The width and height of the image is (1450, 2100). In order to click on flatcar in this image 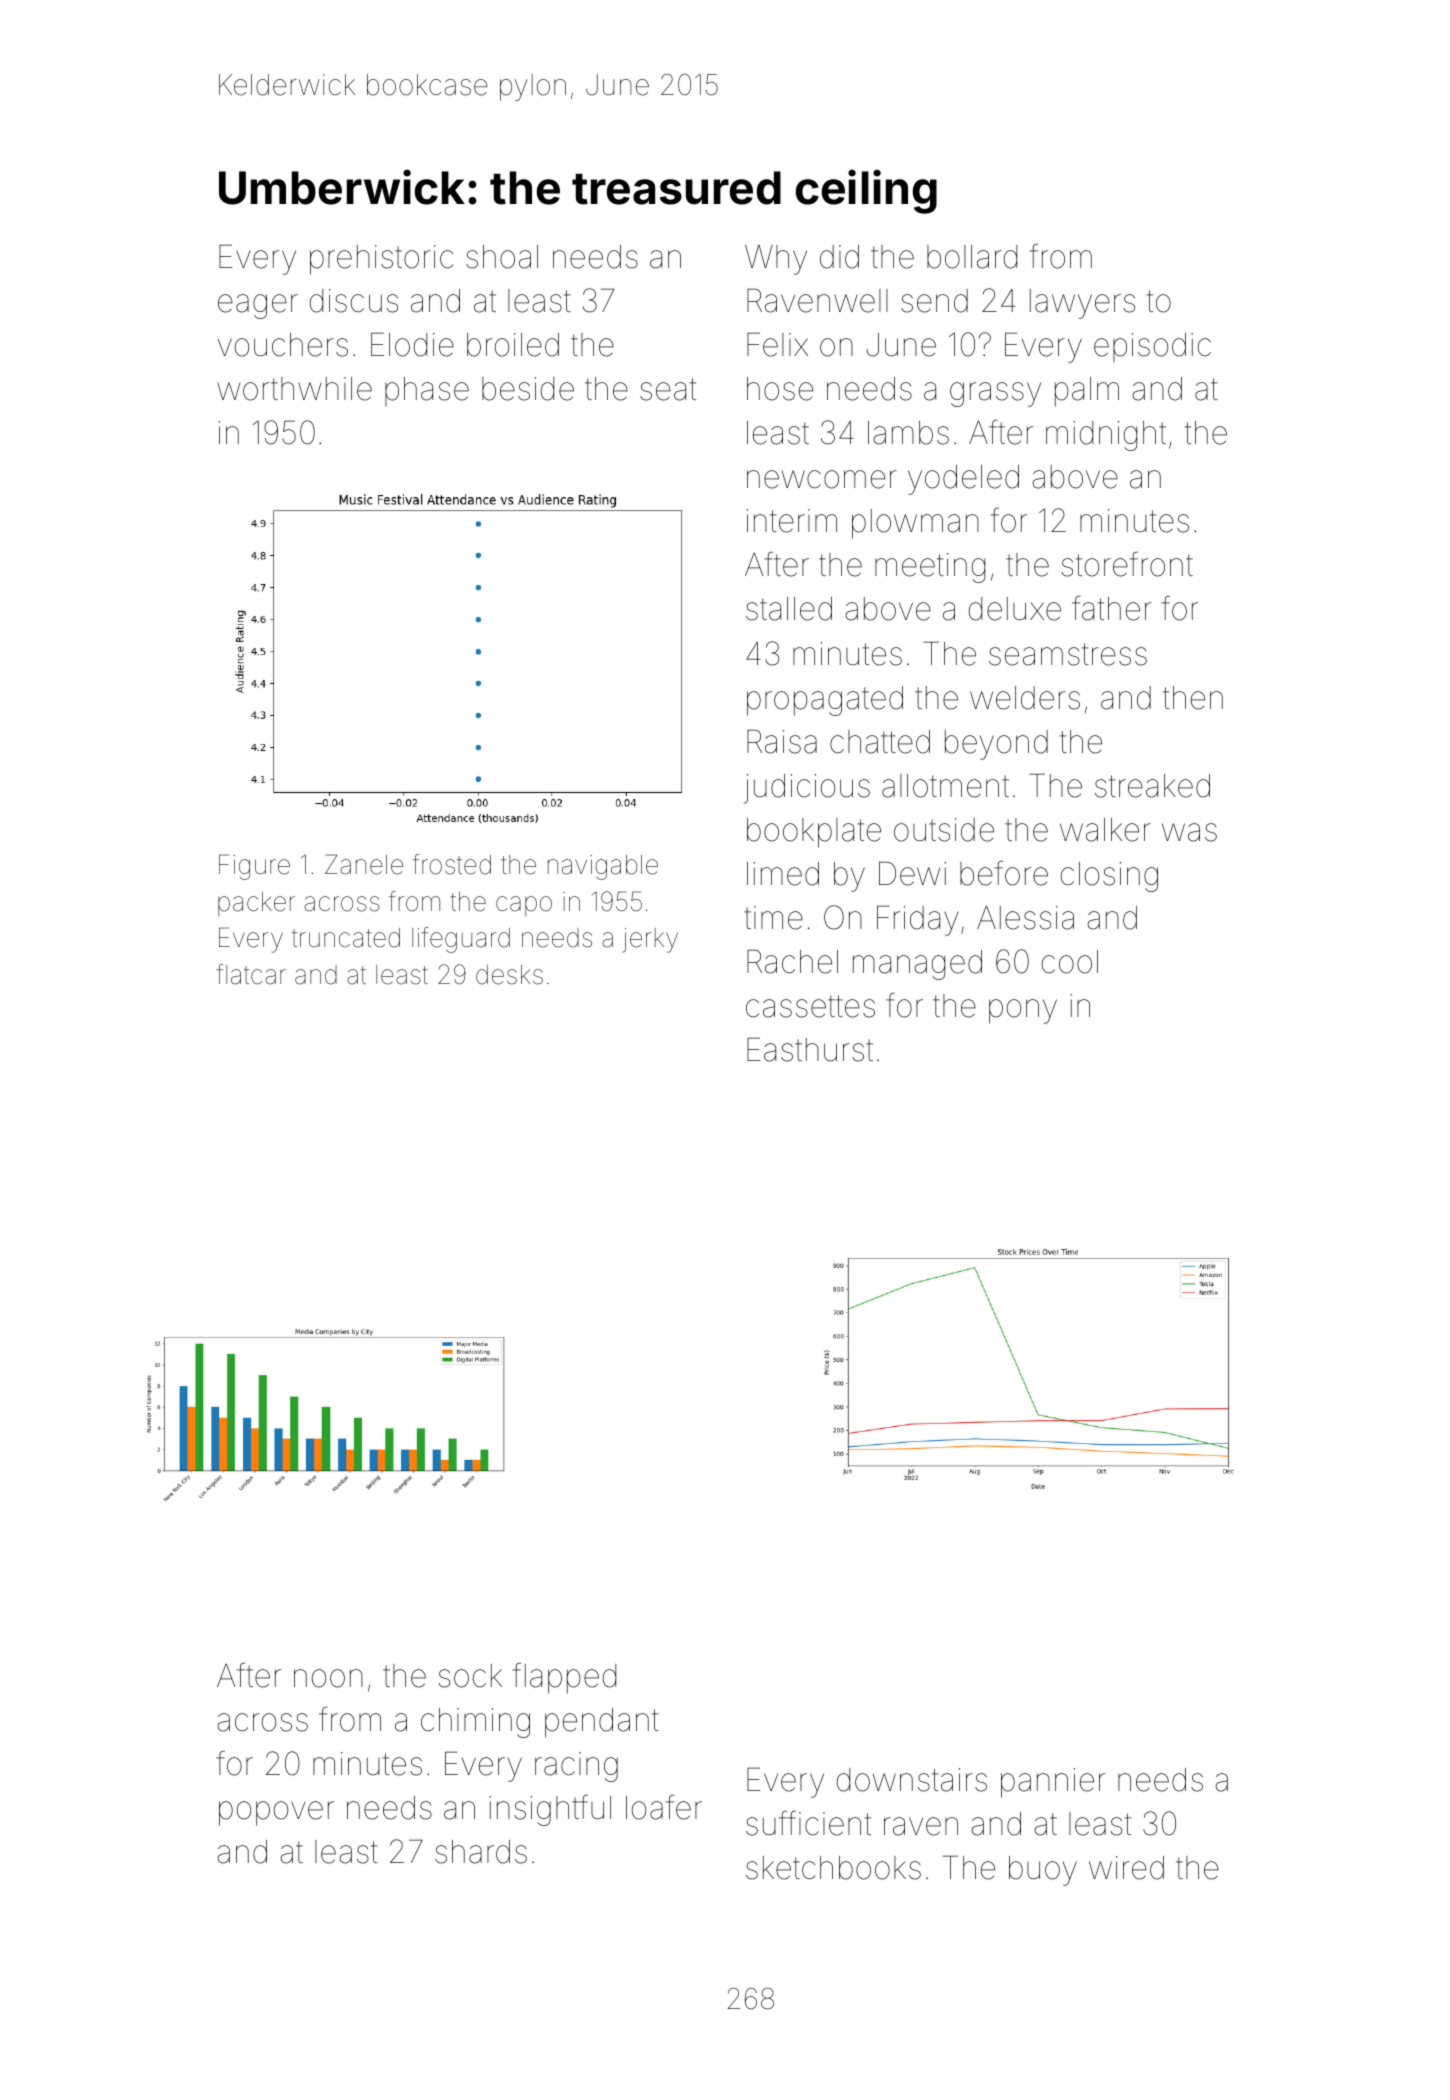, I will do `click(251, 974)`.
